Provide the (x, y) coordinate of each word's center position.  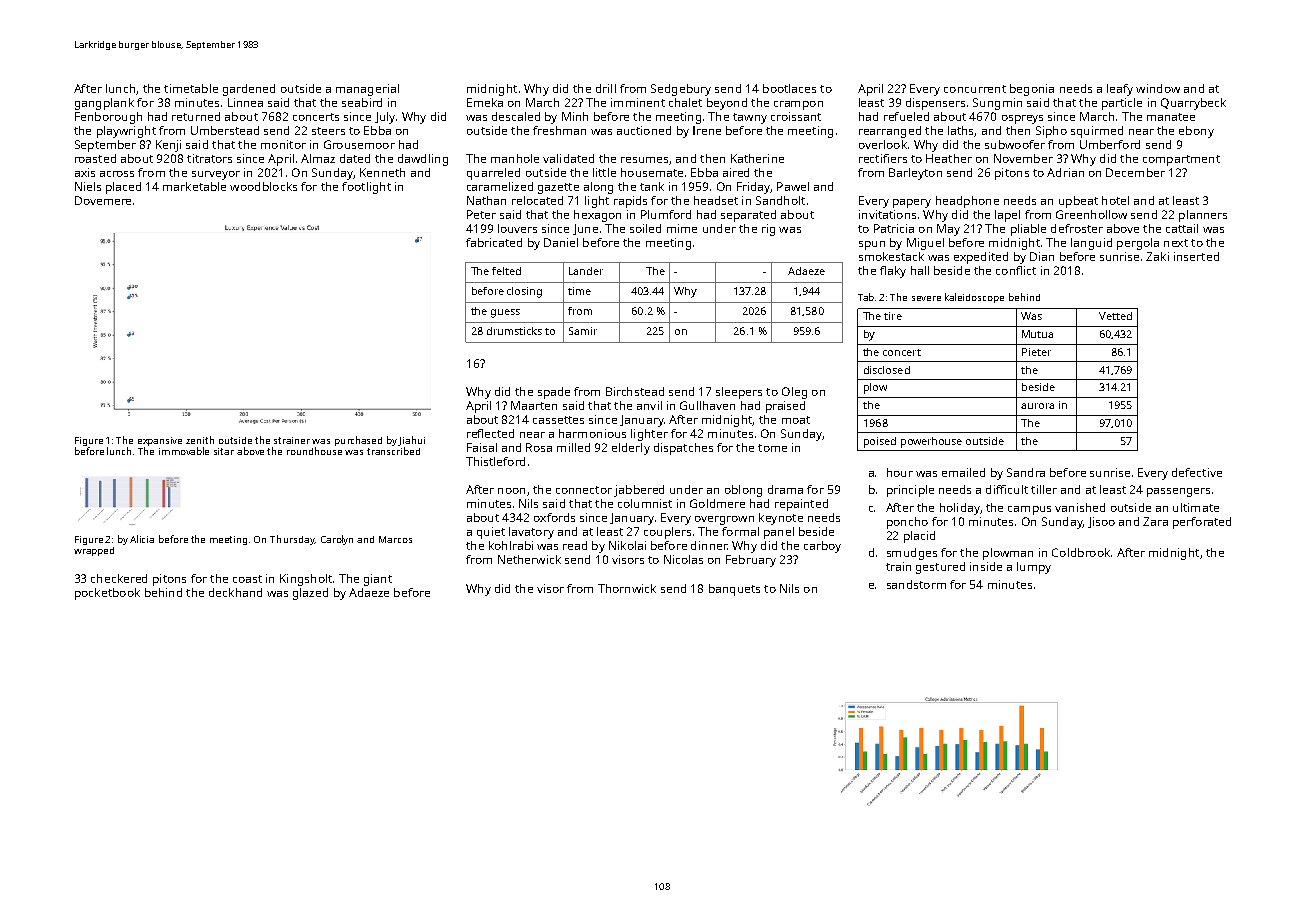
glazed (310, 594)
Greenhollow (1091, 214)
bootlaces (789, 88)
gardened (249, 90)
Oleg (794, 393)
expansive (160, 441)
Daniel (561, 242)
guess (505, 313)
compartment (1181, 160)
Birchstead (635, 391)
